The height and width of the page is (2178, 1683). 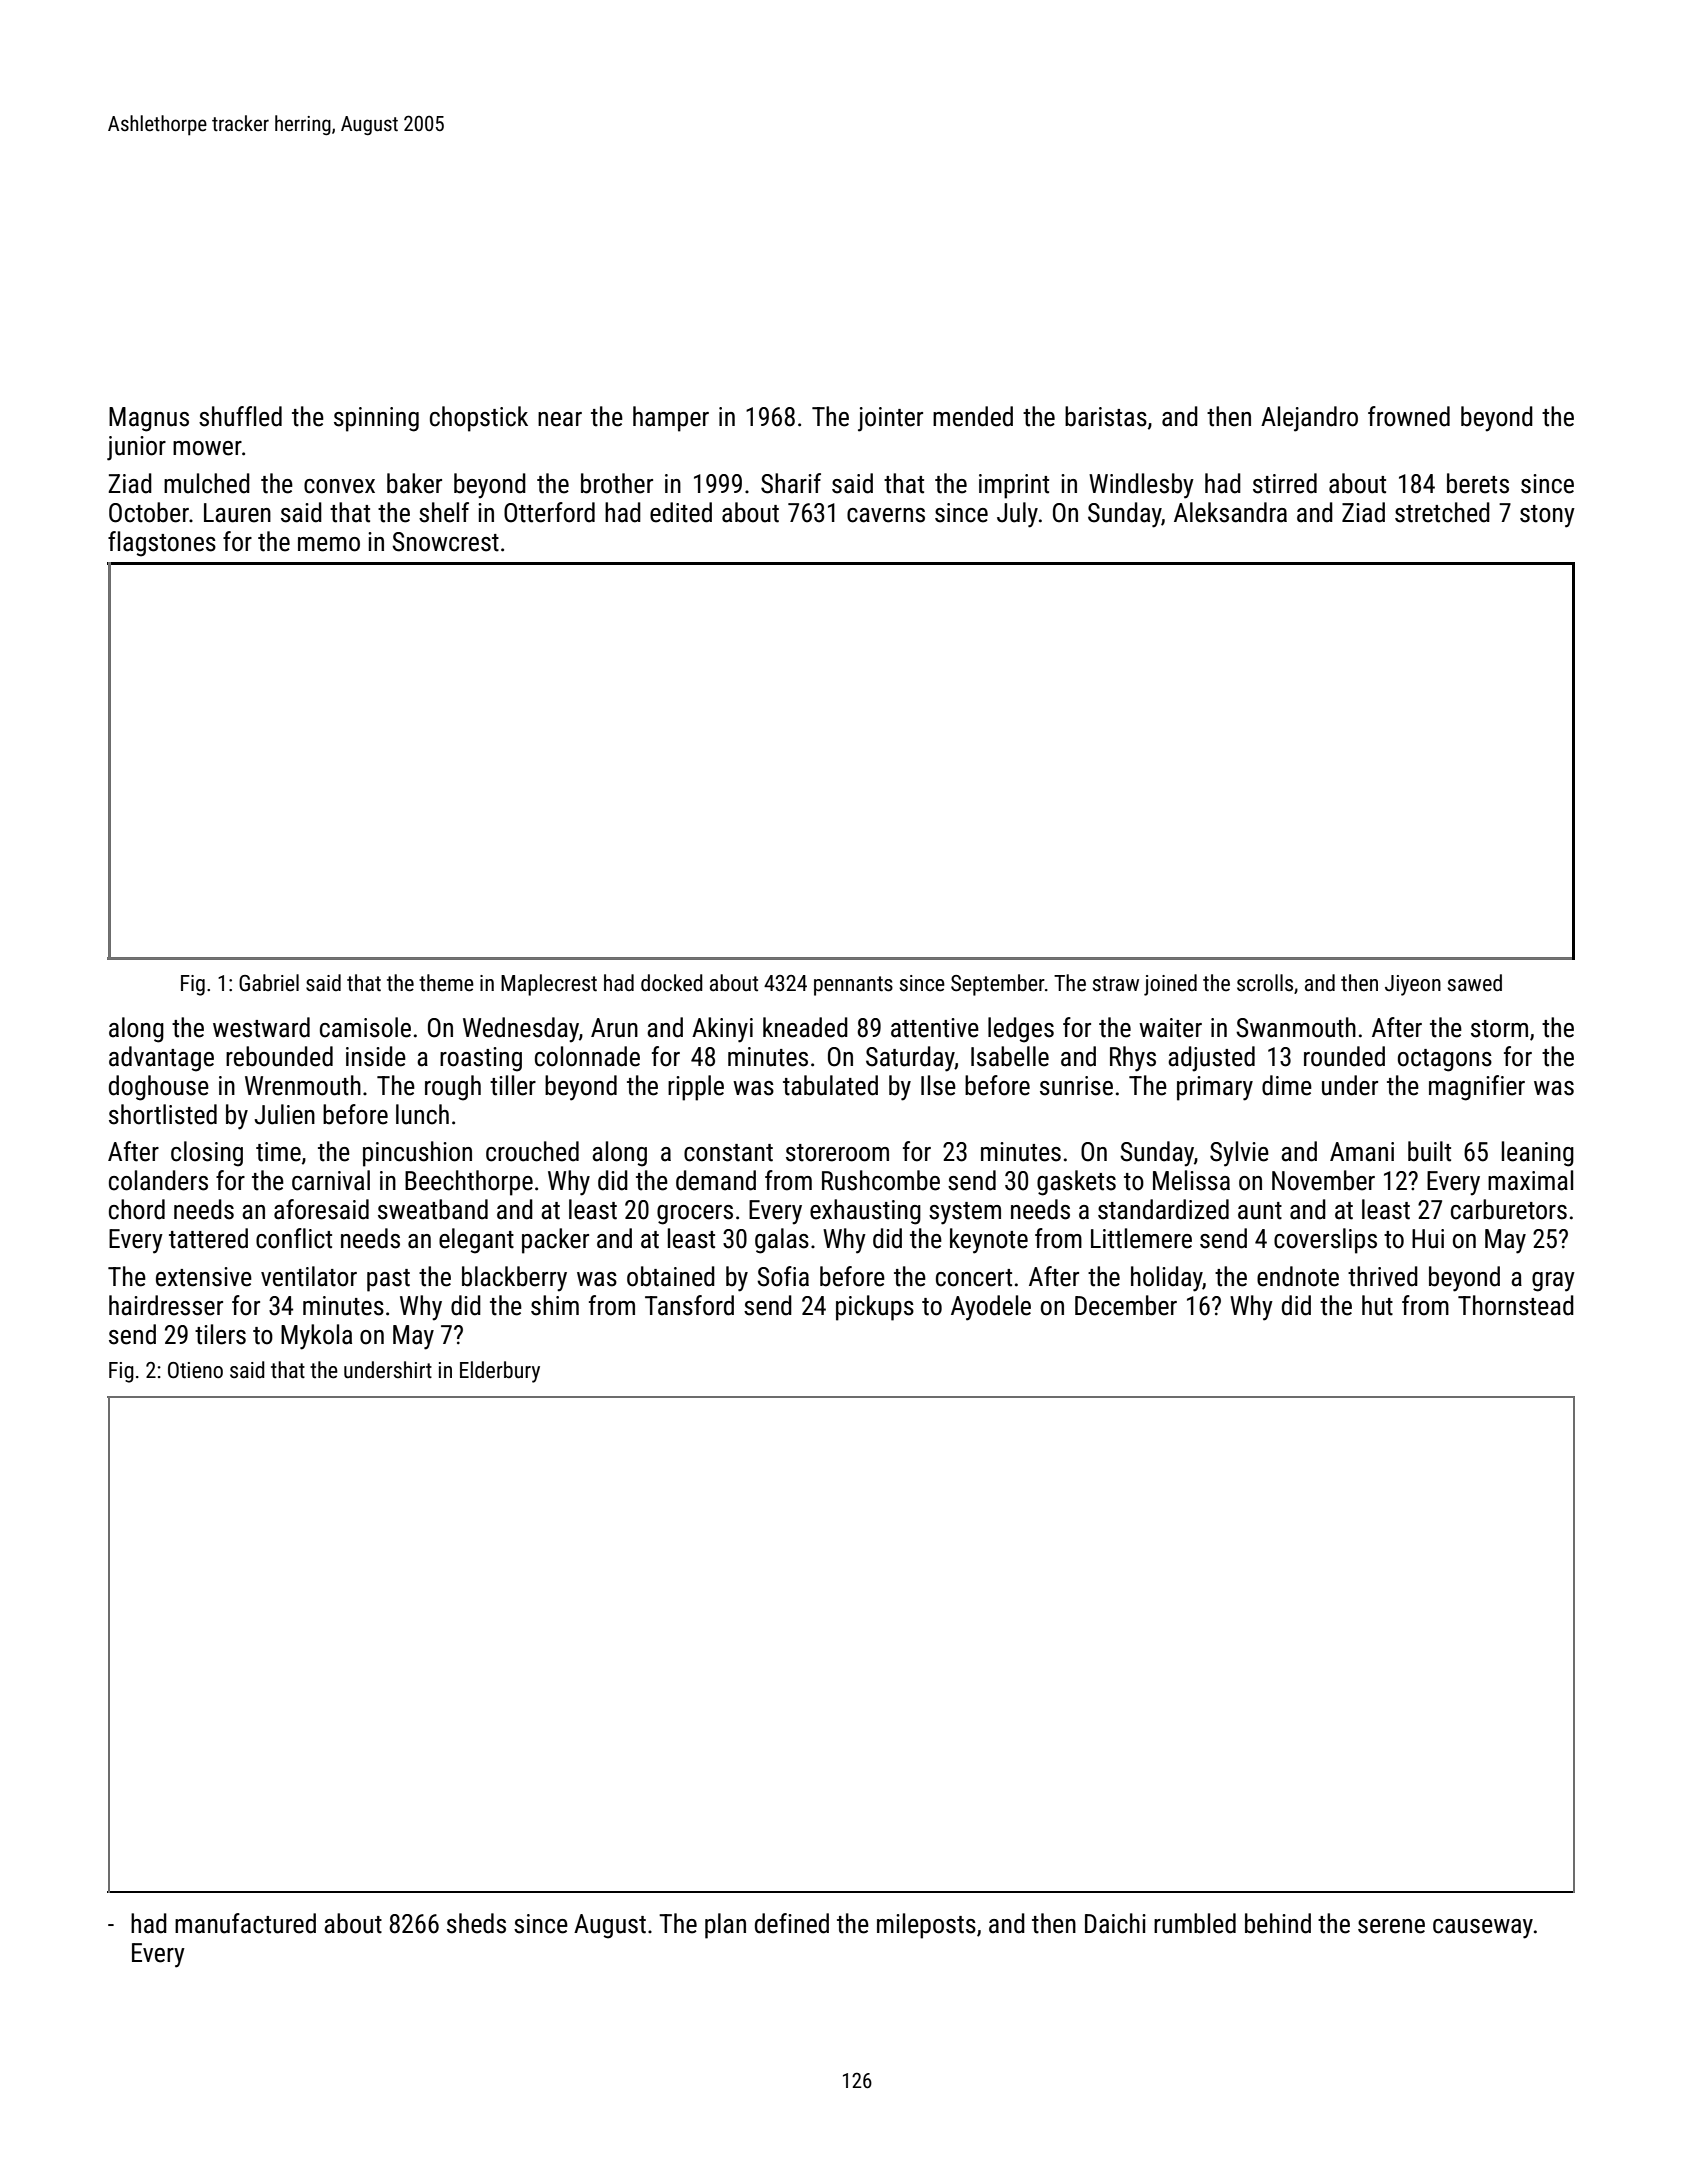 What do you see at coordinates (1195, 1923) in the page?
I see `rumbled` at bounding box center [1195, 1923].
